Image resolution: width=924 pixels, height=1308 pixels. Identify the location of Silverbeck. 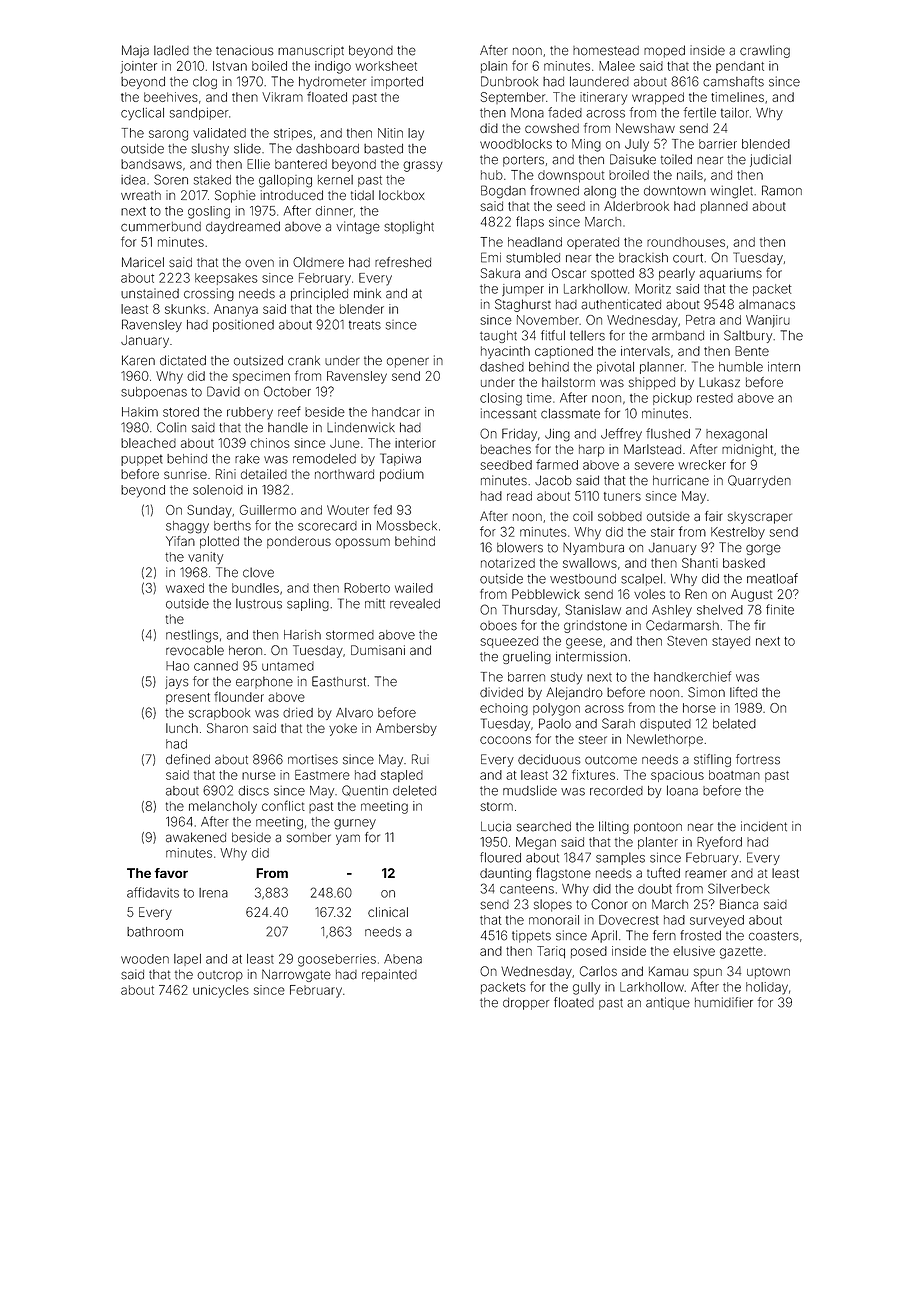
(738, 888).
